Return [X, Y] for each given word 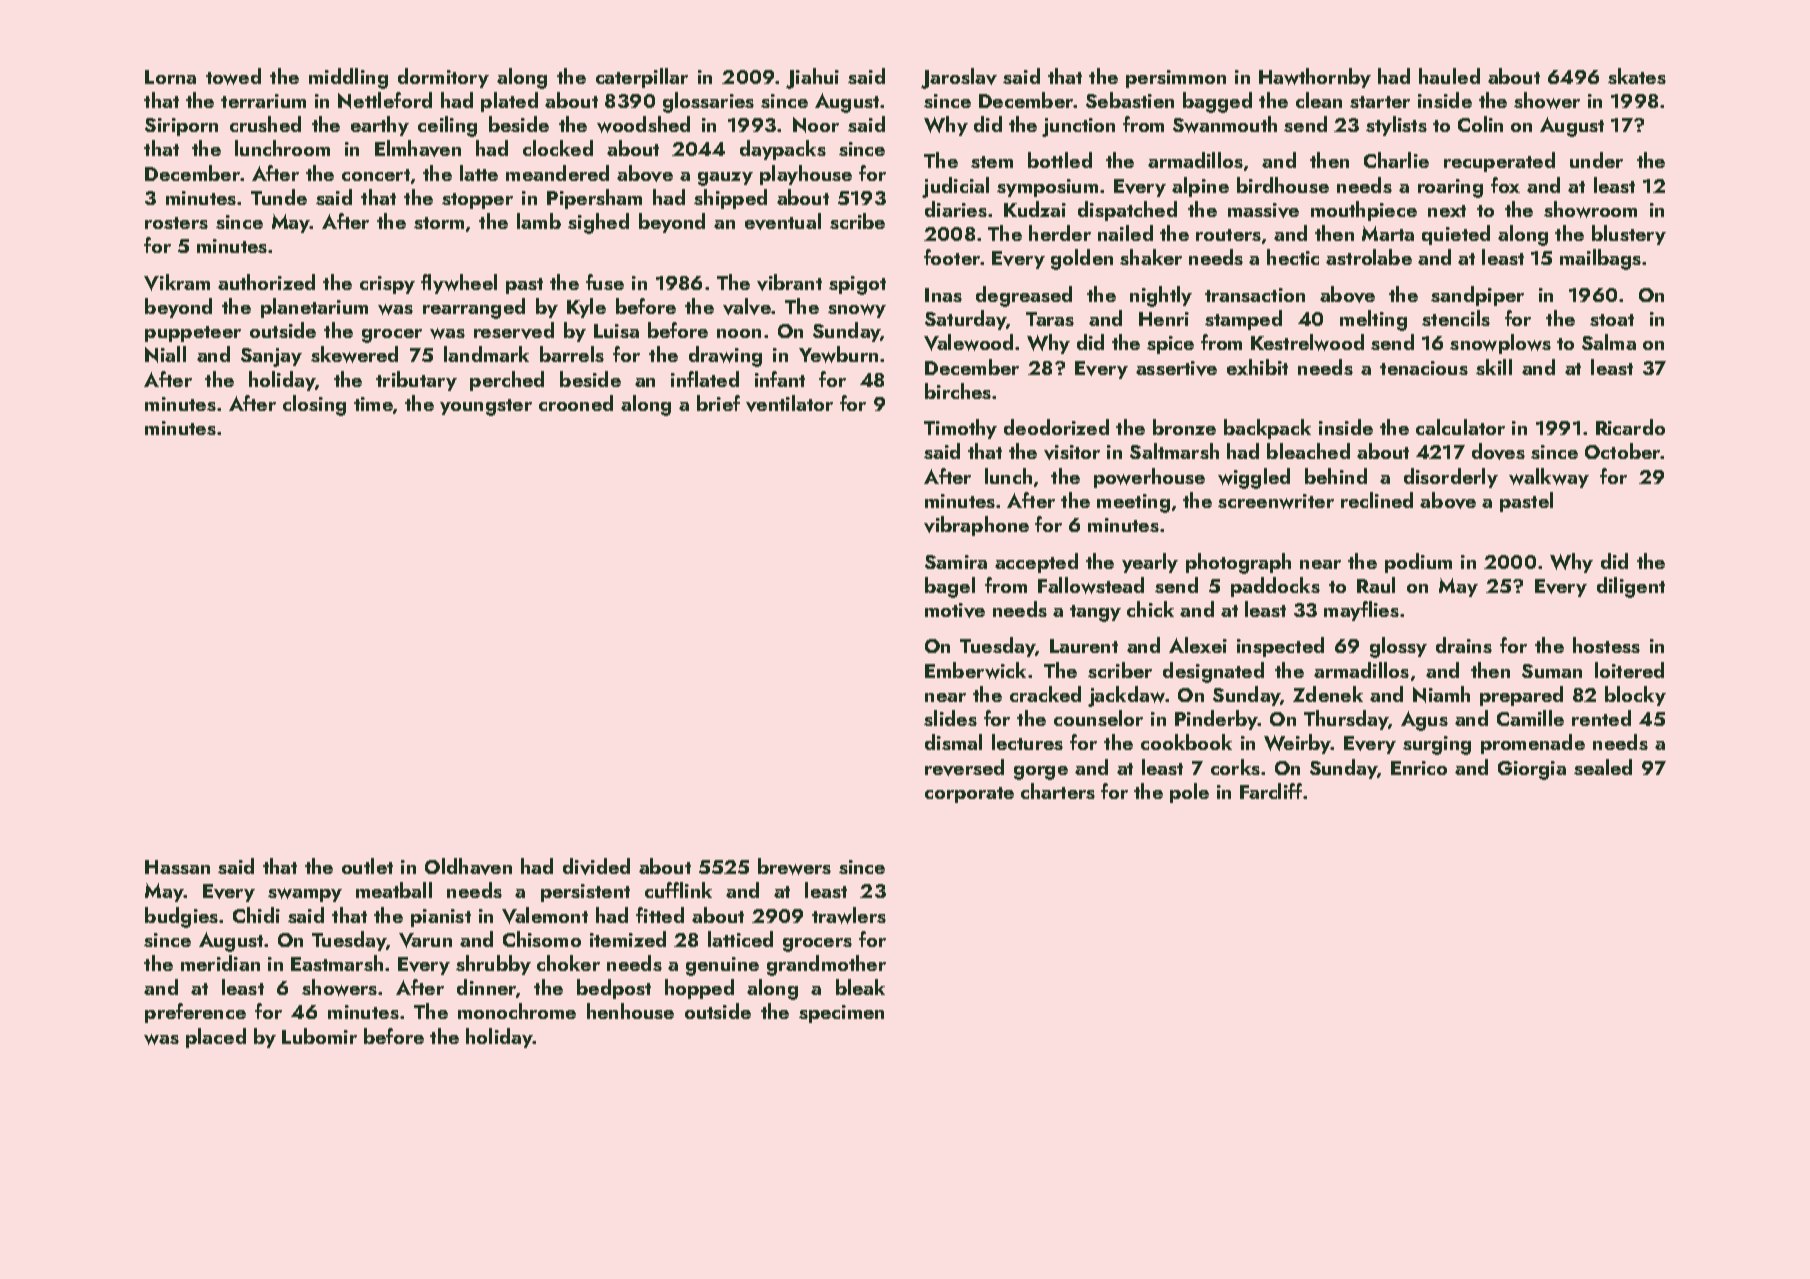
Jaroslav [959, 78]
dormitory [443, 78]
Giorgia [1532, 770]
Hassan [177, 867]
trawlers [849, 915]
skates [1637, 76]
